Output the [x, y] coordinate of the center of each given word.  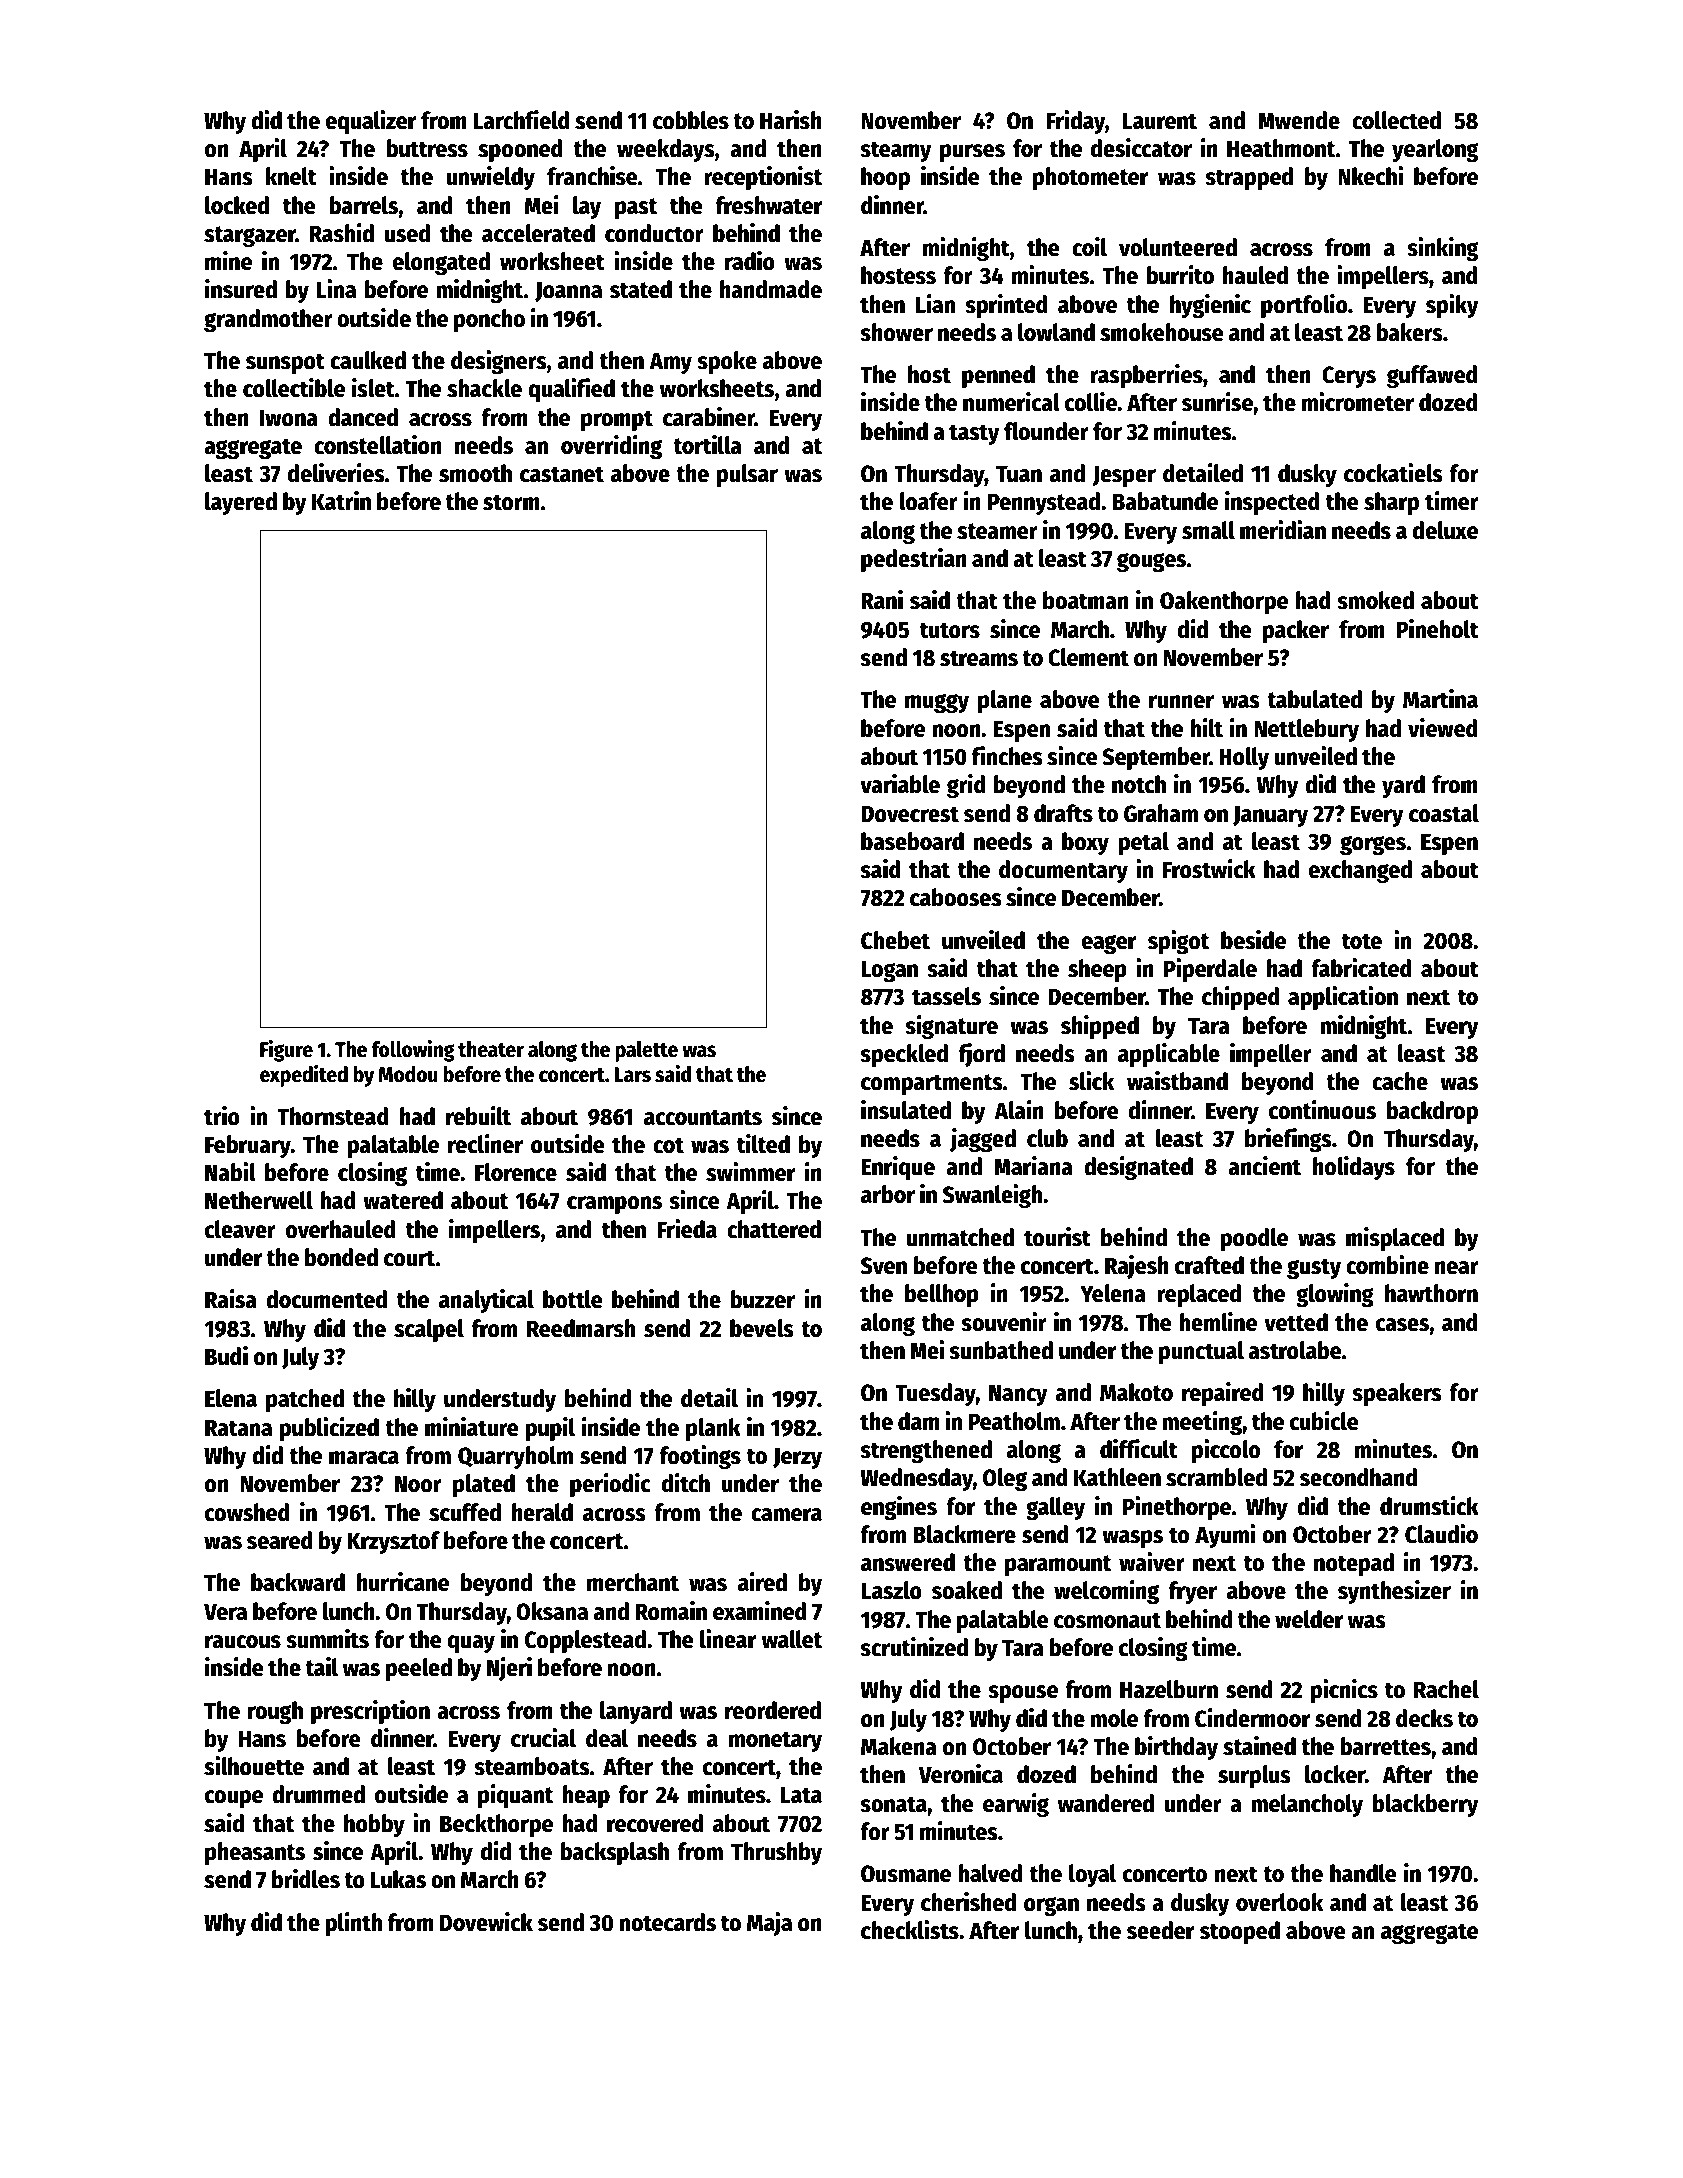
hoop [885, 178]
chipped [1241, 998]
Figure [286, 1051]
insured [241, 289]
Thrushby [776, 1853]
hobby [374, 1825]
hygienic [1210, 306]
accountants [703, 1117]
